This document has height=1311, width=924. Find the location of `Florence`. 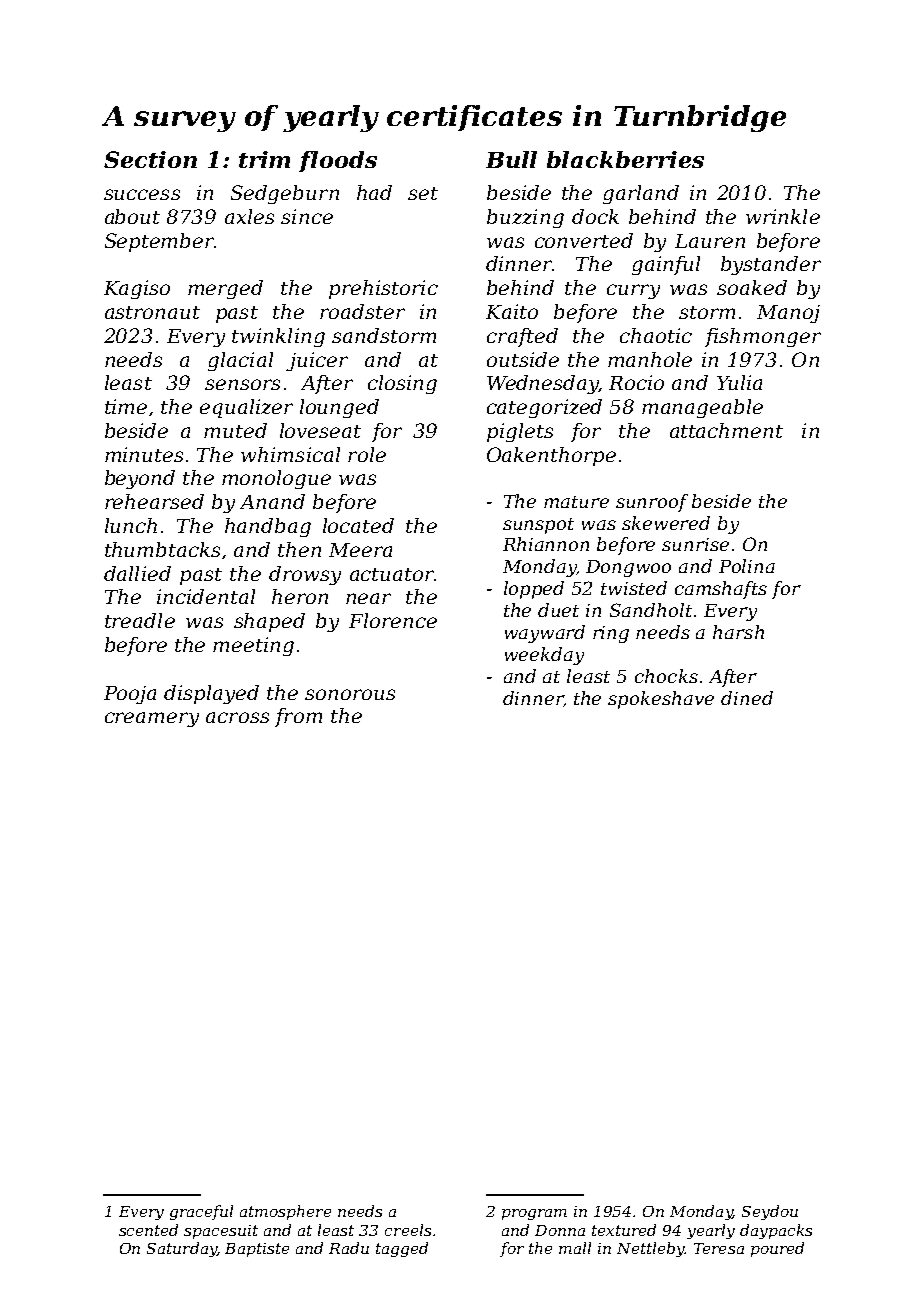

Florence is located at coordinates (393, 620).
